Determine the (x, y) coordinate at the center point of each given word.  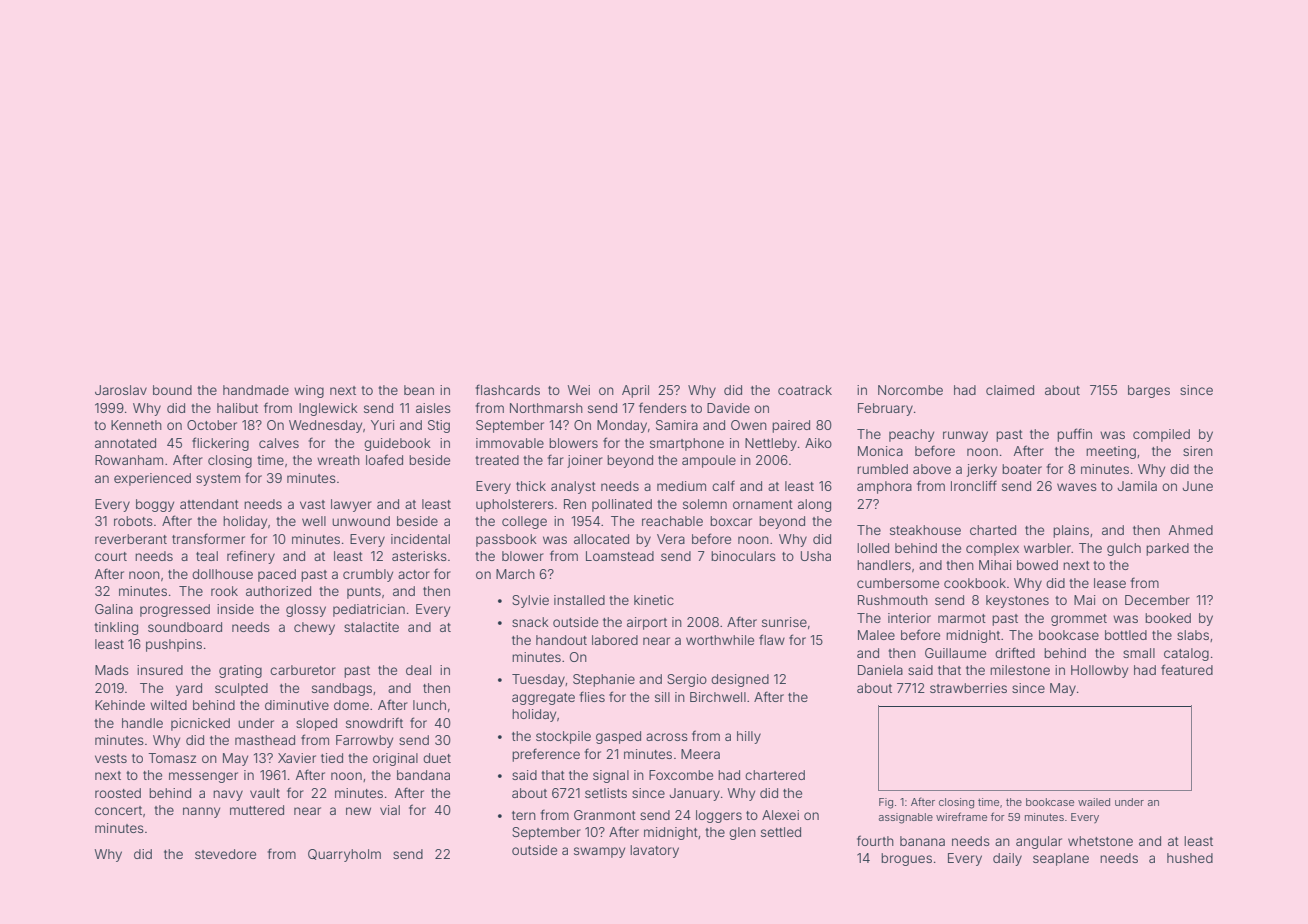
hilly (749, 737)
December (1157, 600)
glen (742, 833)
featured (1187, 669)
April (635, 391)
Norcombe (910, 390)
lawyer (351, 505)
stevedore (225, 854)
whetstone (1100, 841)
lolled (873, 548)
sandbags (342, 689)
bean (419, 390)
